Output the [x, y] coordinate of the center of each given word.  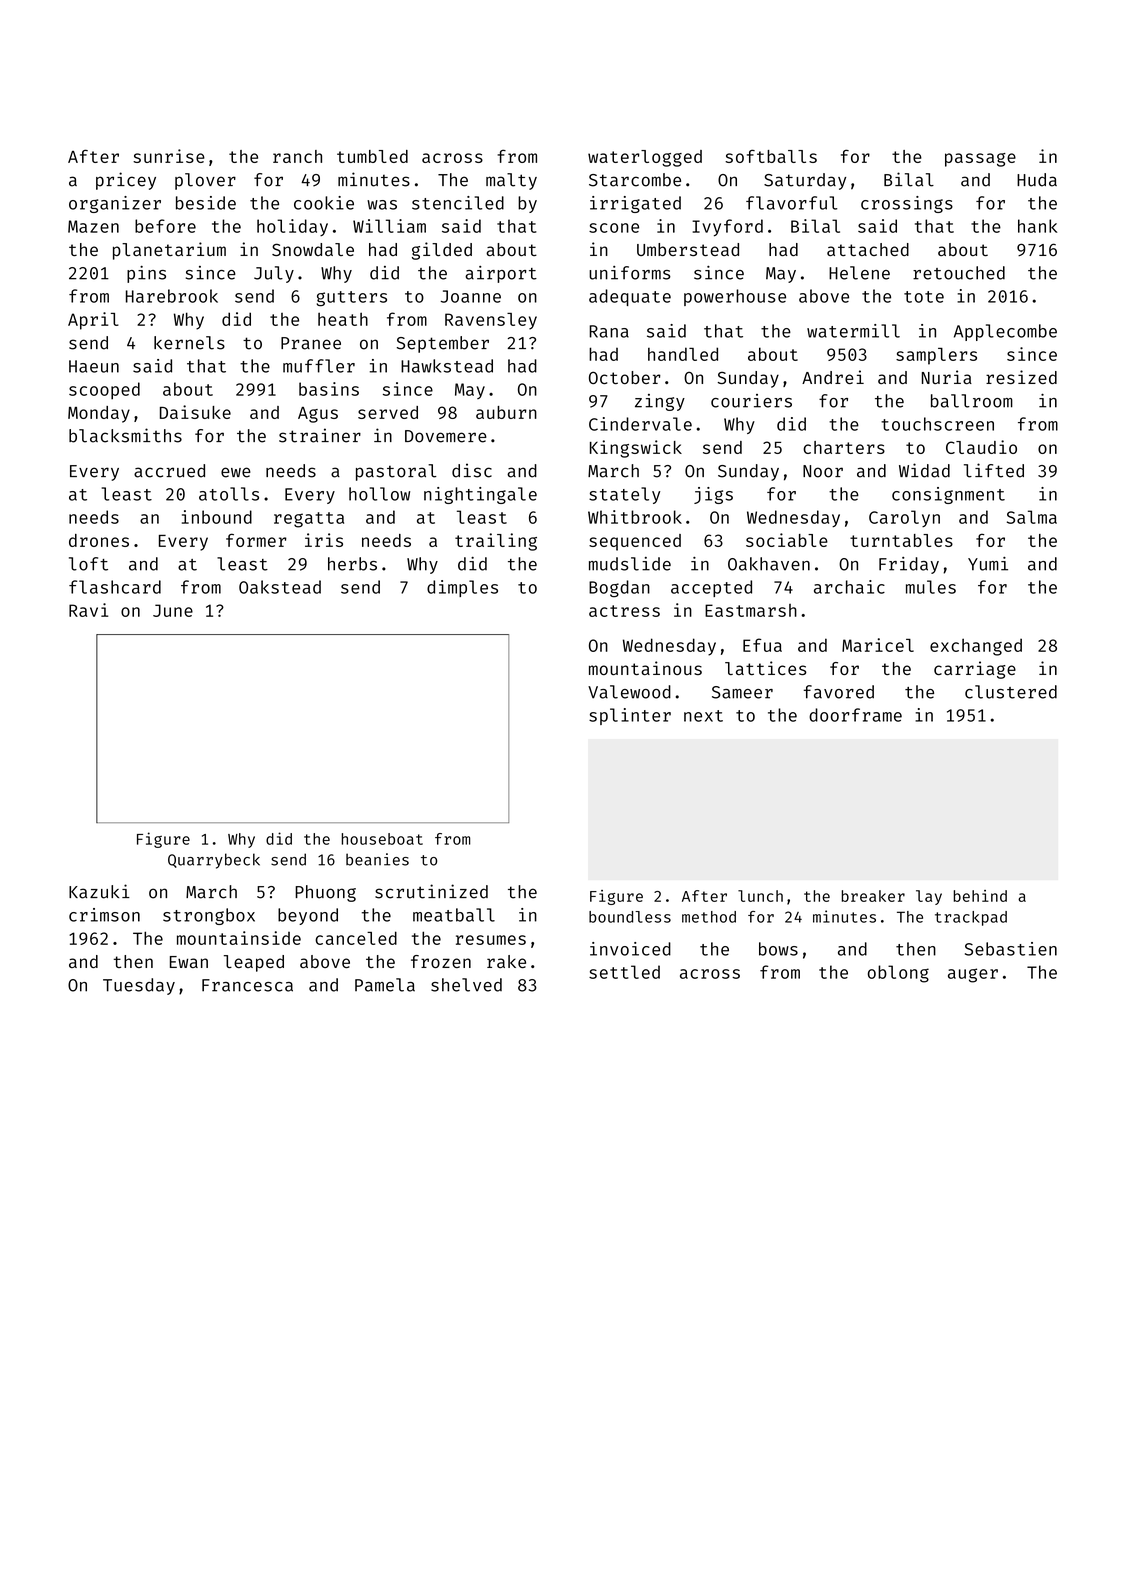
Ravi [88, 610]
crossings [907, 204]
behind [980, 896]
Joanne [471, 296]
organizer [115, 204]
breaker [873, 896]
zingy [660, 402]
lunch [760, 896]
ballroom [972, 401]
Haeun [94, 366]
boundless [630, 917]
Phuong [325, 893]
